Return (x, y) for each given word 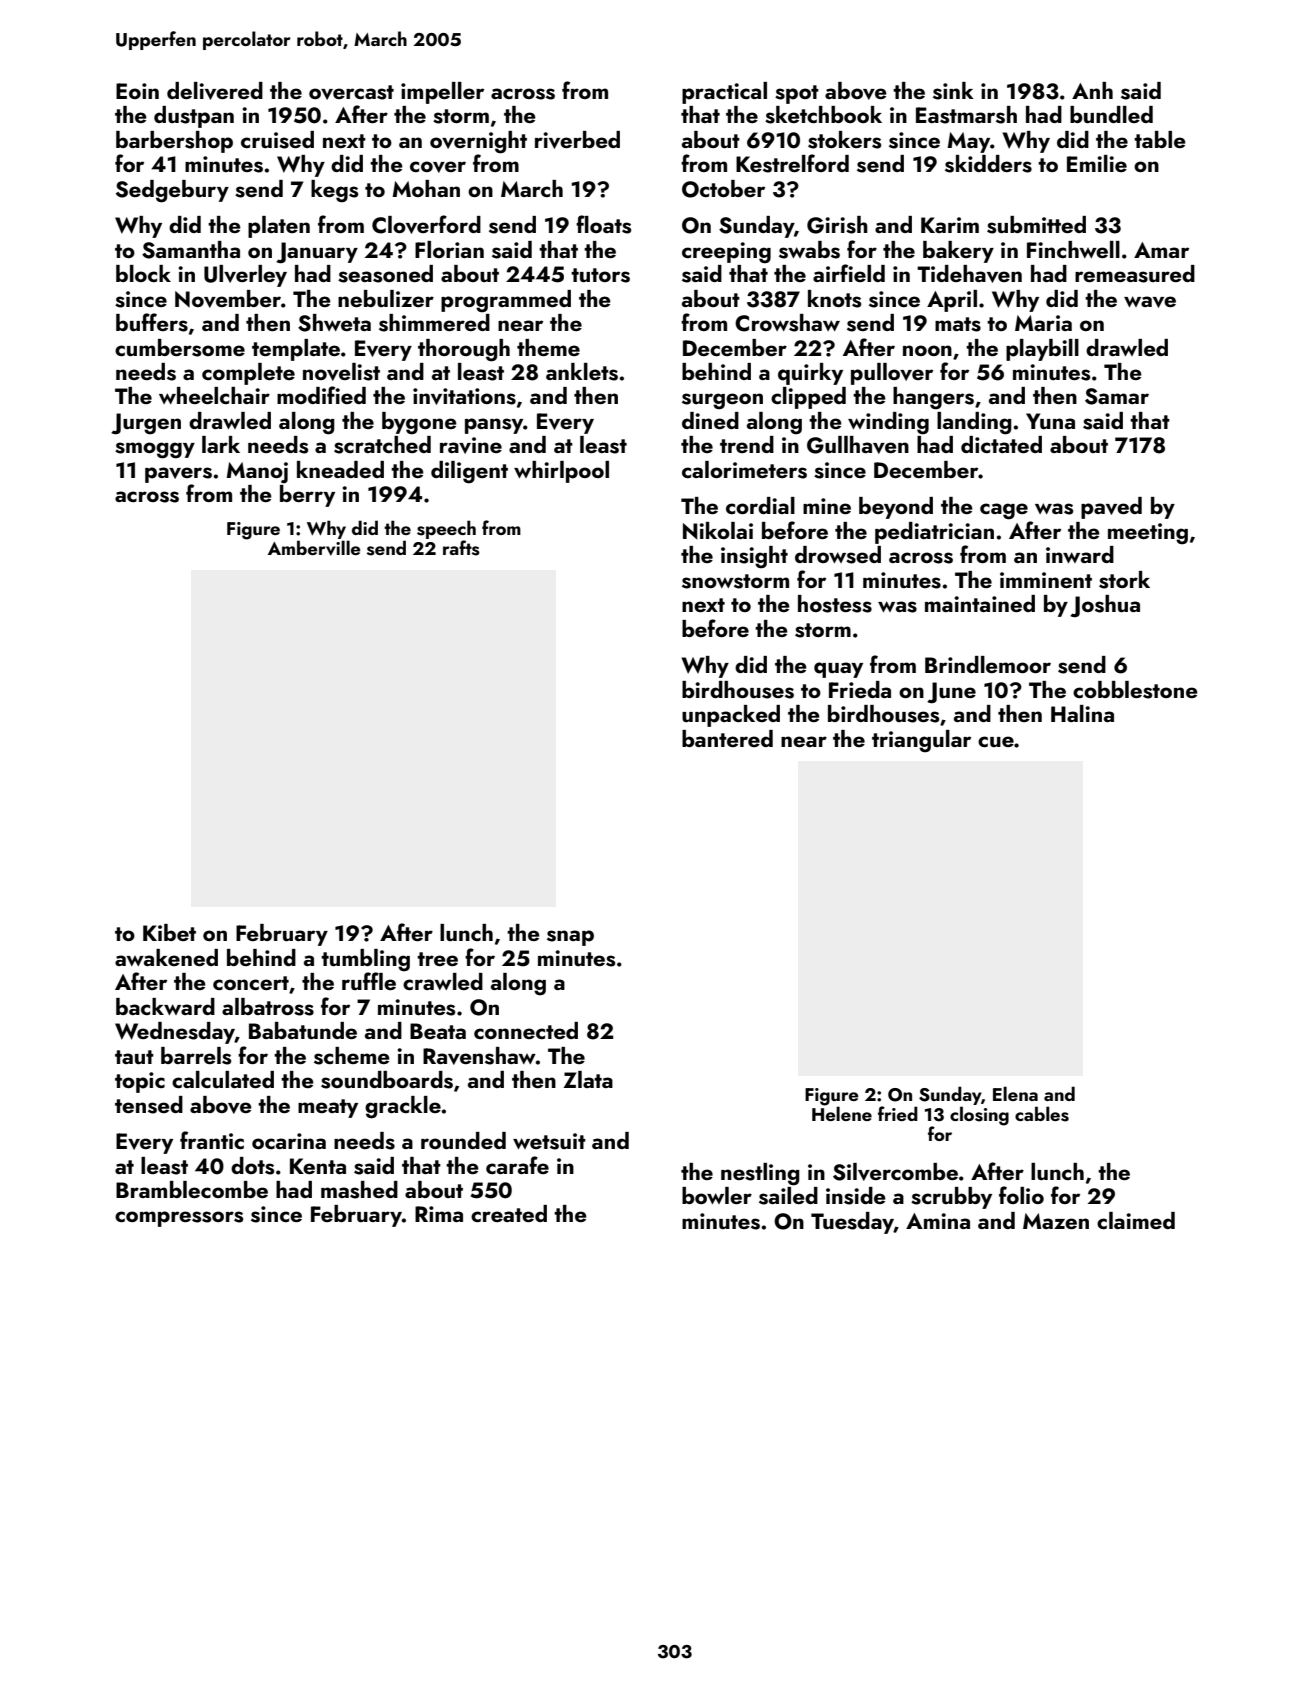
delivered (215, 91)
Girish (837, 225)
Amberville (314, 548)
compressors (179, 1219)
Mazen (1056, 1221)
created (509, 1213)
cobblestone (1135, 690)
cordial (760, 505)
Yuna (1050, 421)
